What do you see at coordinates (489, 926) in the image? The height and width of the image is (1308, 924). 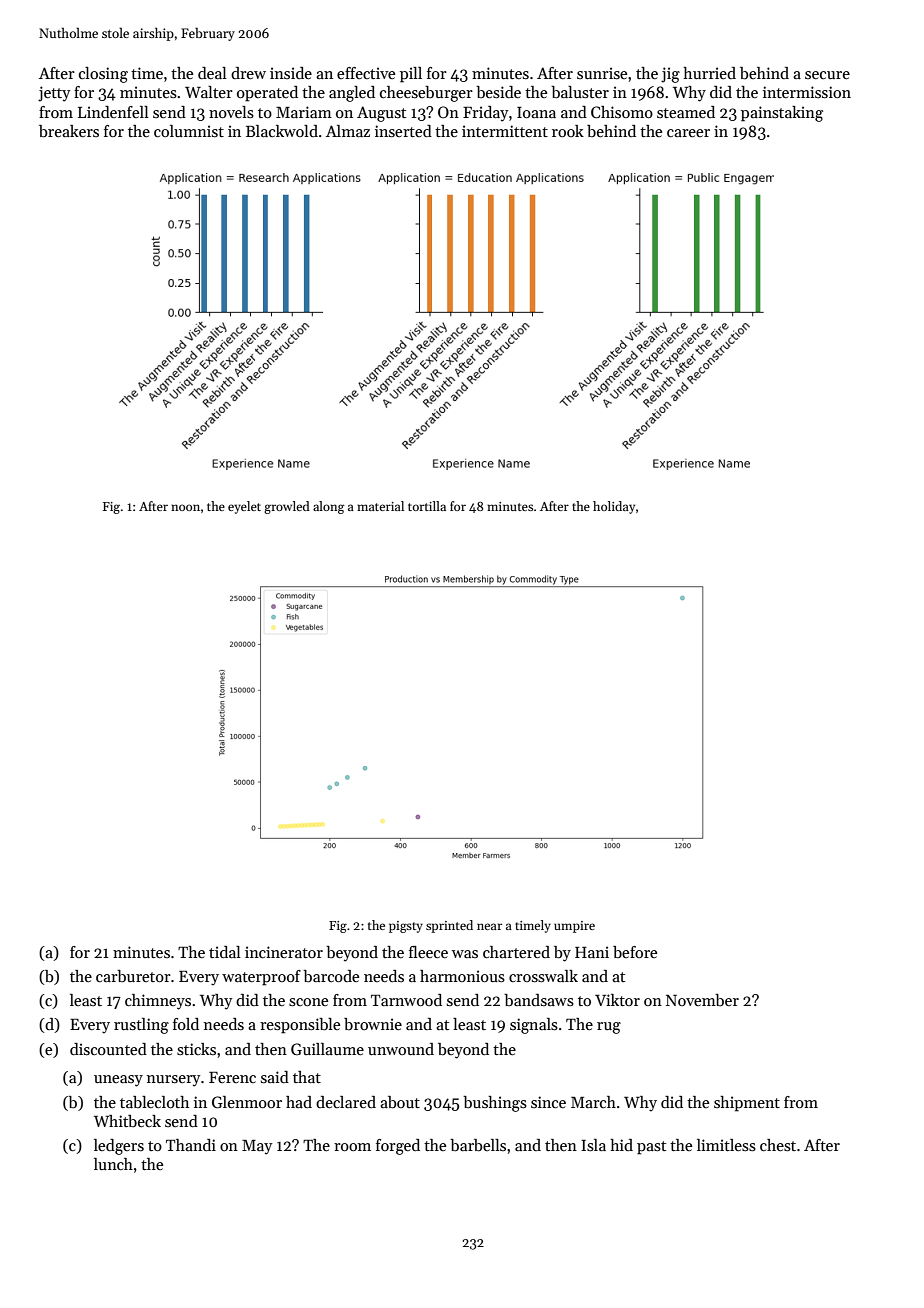 I see `near` at bounding box center [489, 926].
